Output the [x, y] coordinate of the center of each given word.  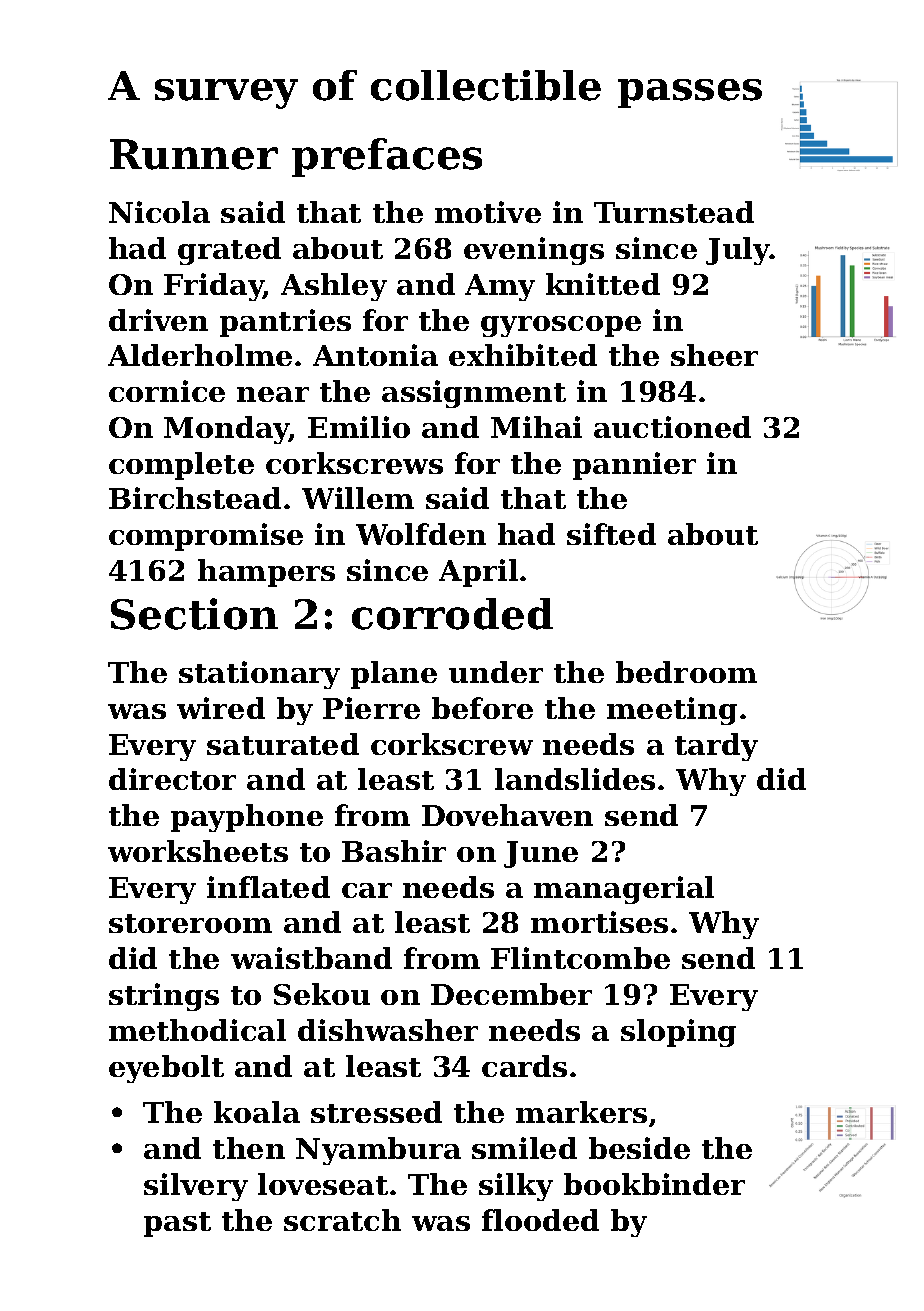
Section [194, 614]
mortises [599, 922]
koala [257, 1112]
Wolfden [421, 534]
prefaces [387, 157]
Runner [194, 154]
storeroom [190, 923]
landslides [575, 779]
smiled [524, 1148]
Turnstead [674, 212]
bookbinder [654, 1184]
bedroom [686, 672]
